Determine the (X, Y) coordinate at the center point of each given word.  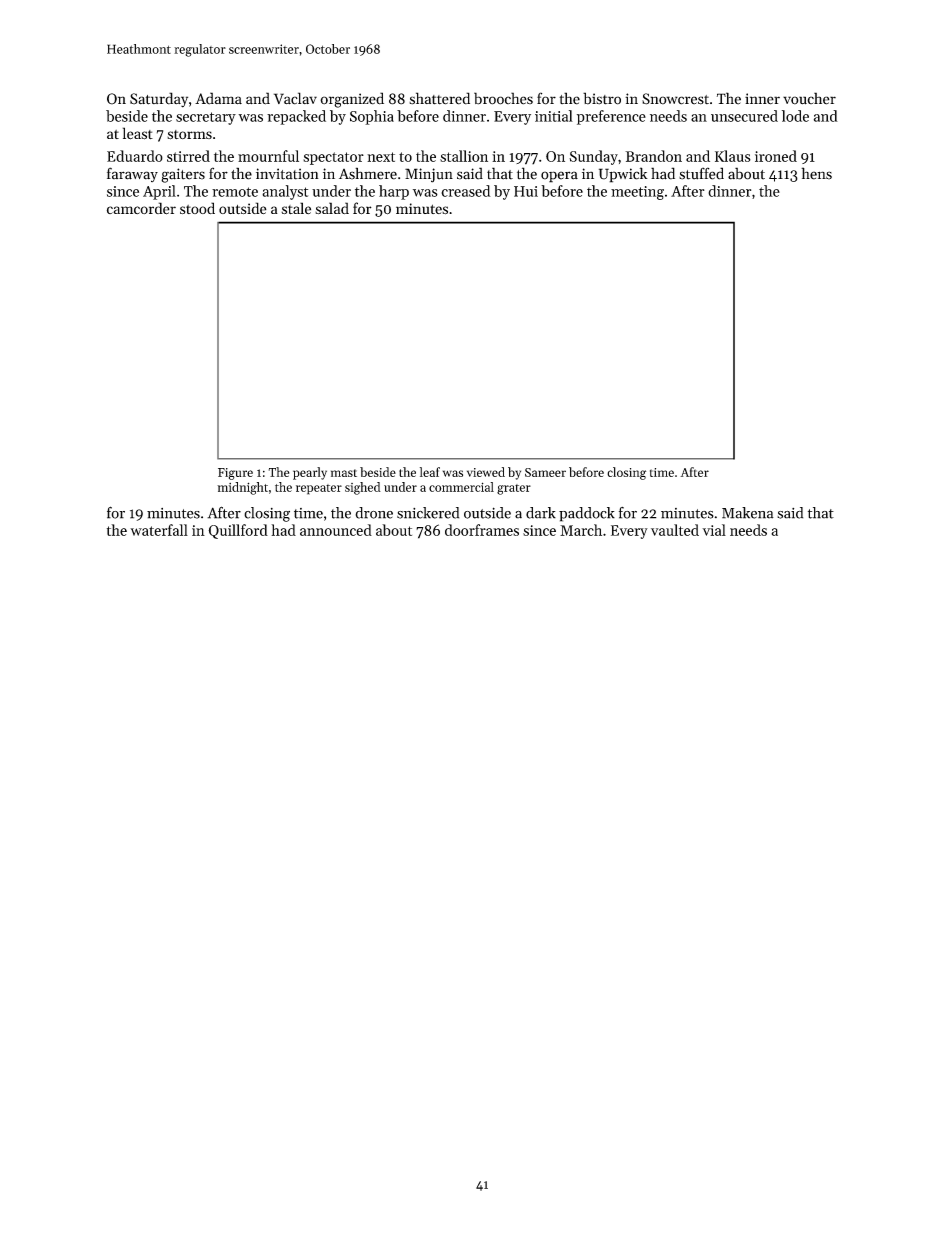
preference (611, 117)
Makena (748, 513)
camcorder (141, 208)
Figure (235, 474)
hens (816, 173)
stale (296, 208)
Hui (526, 191)
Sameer (545, 472)
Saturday (159, 100)
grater (514, 489)
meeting (637, 193)
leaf (430, 472)
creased (466, 191)
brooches (503, 98)
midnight (242, 488)
